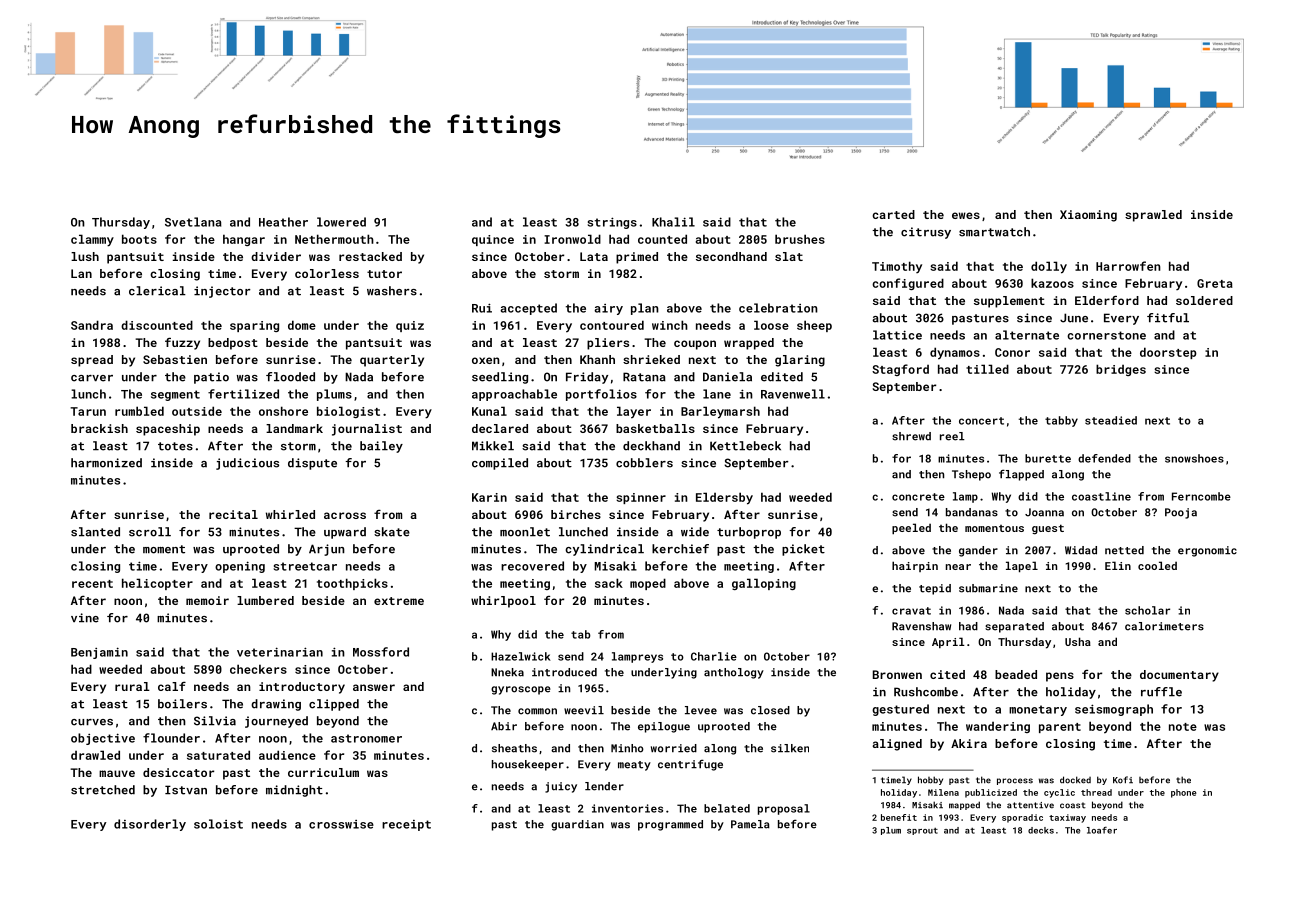 The width and height of the image is (1308, 924). Describe the element at coordinates (893, 214) in the image. I see `carted` at that location.
